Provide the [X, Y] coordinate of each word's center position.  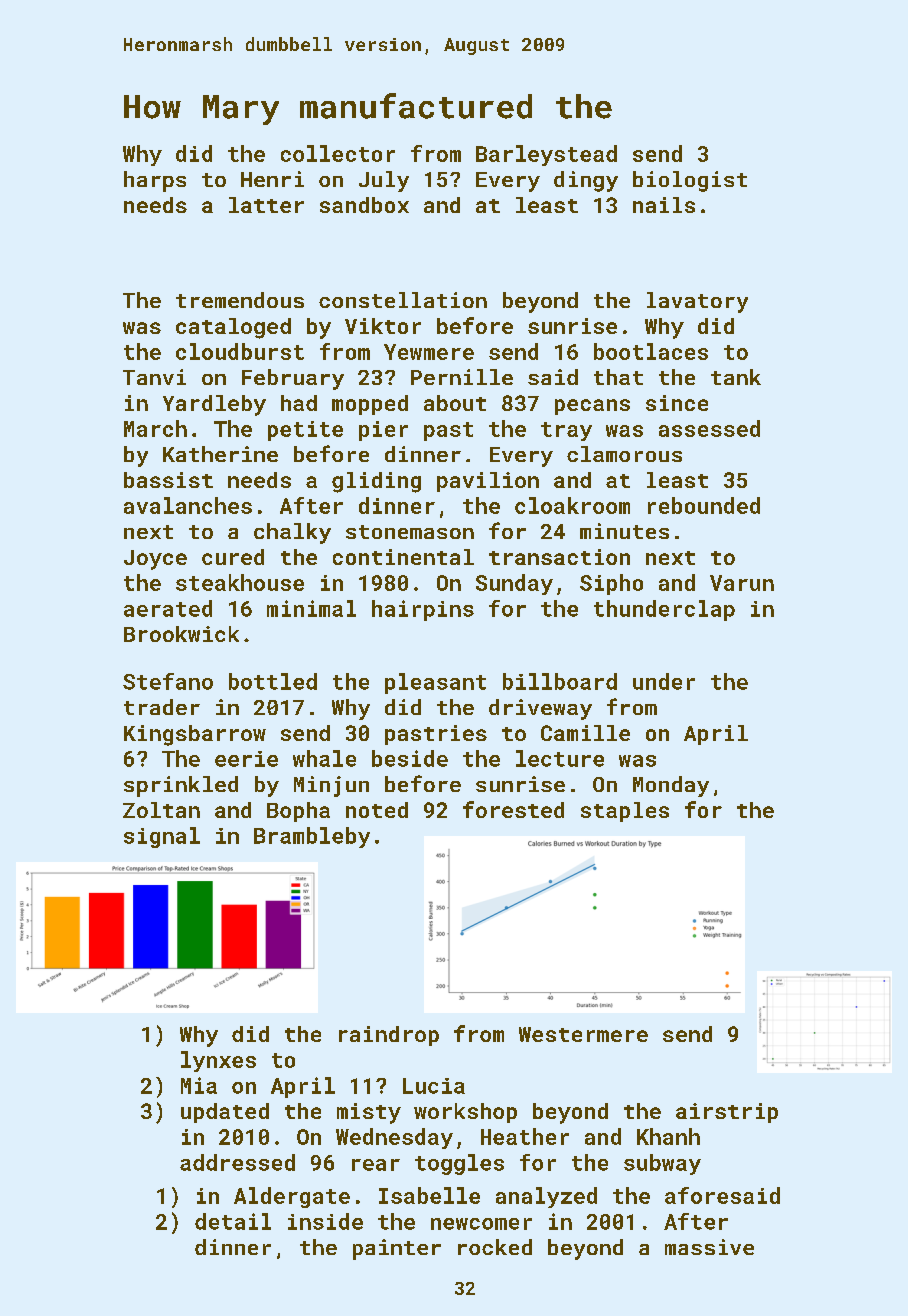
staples [625, 812]
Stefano [168, 681]
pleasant [435, 683]
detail [233, 1221]
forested [513, 809]
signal [162, 837]
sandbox [364, 205]
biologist [690, 181]
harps [155, 181]
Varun [742, 583]
